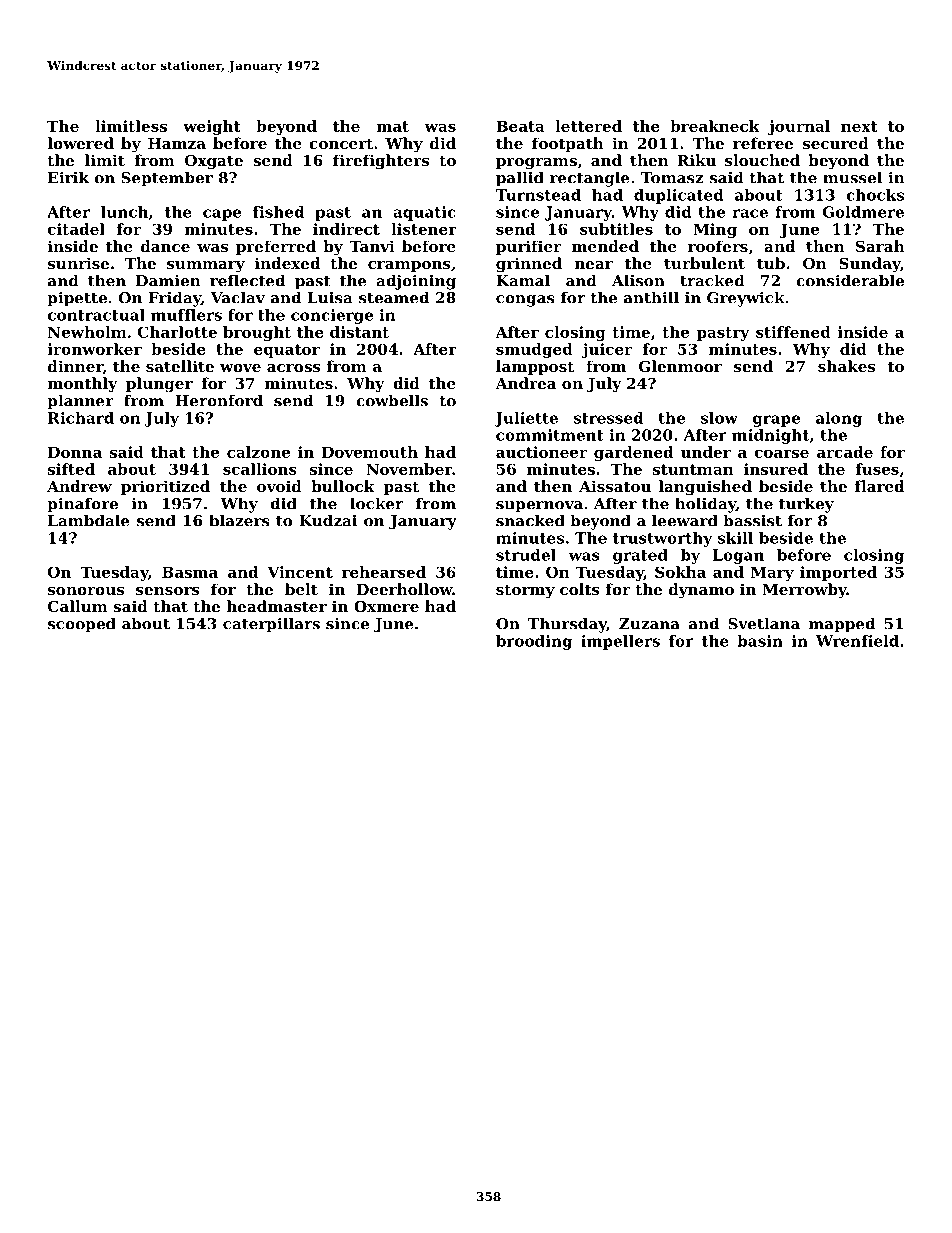  I want to click on Basma, so click(190, 572).
